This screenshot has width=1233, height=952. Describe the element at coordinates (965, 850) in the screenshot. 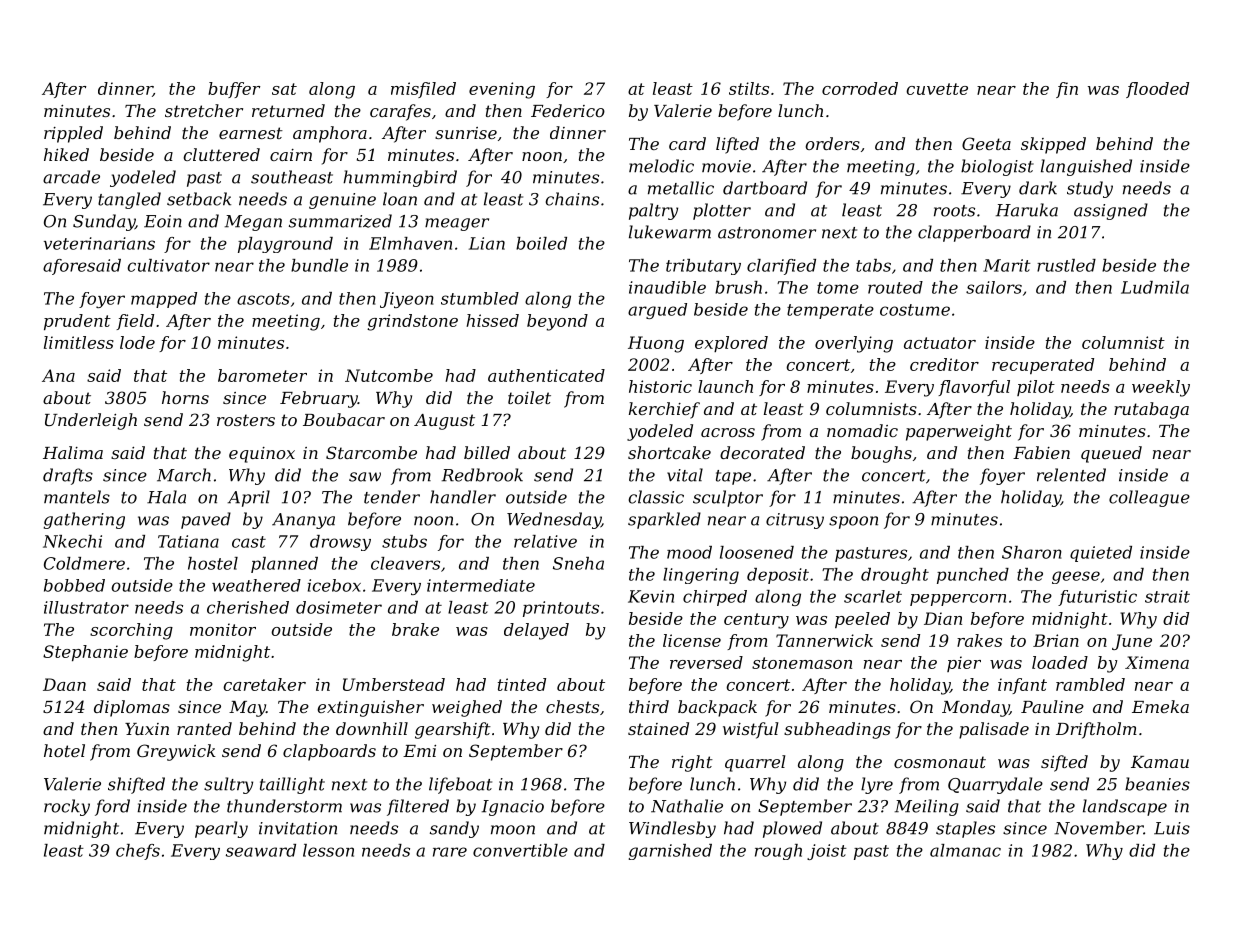

I see `almanac` at that location.
